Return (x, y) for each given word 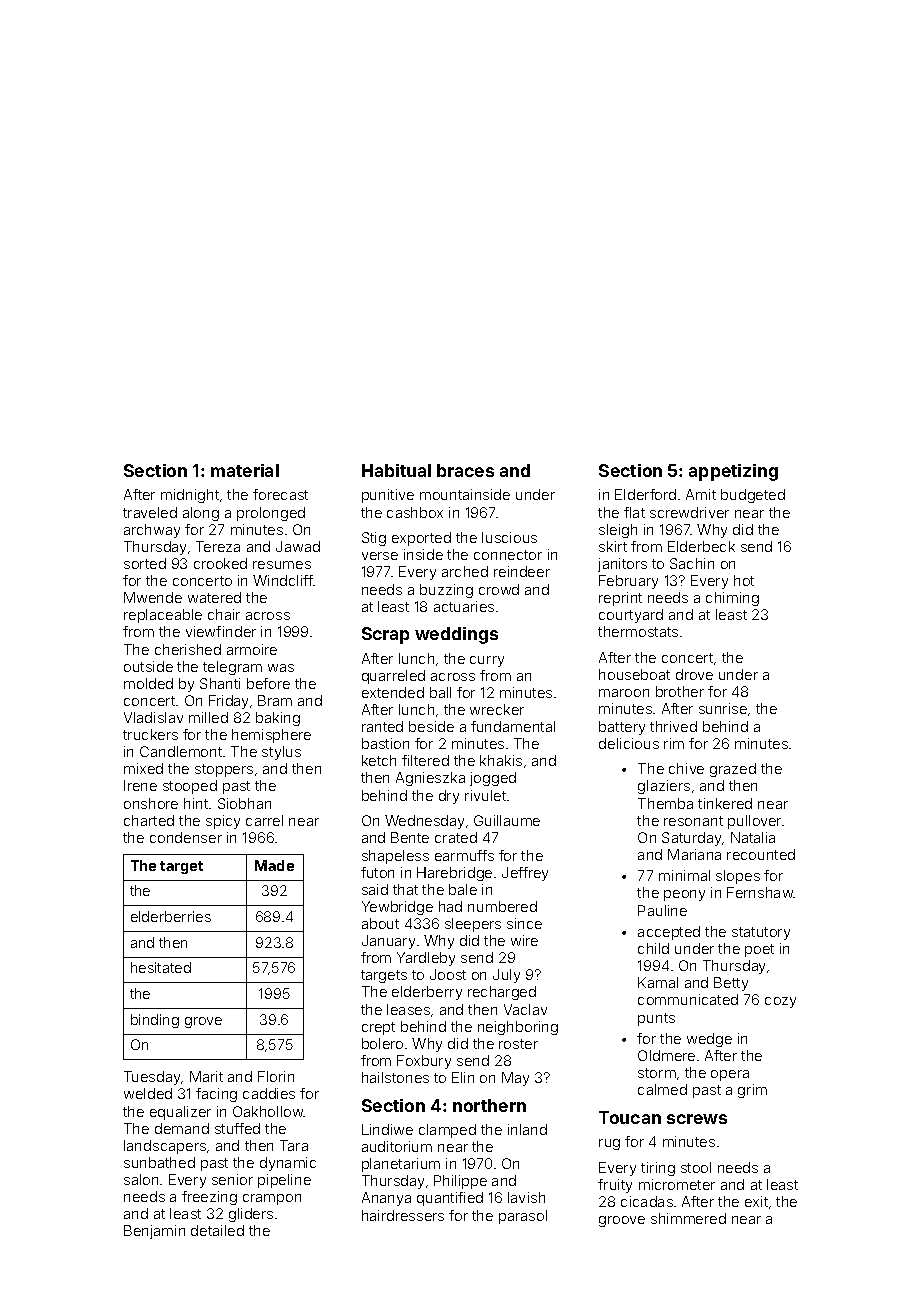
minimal (684, 875)
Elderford (645, 494)
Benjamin (154, 1232)
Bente (410, 837)
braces (465, 470)
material (245, 470)
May (515, 1079)
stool (696, 1167)
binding (155, 1021)
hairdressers (403, 1215)
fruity (615, 1186)
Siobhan (244, 803)
